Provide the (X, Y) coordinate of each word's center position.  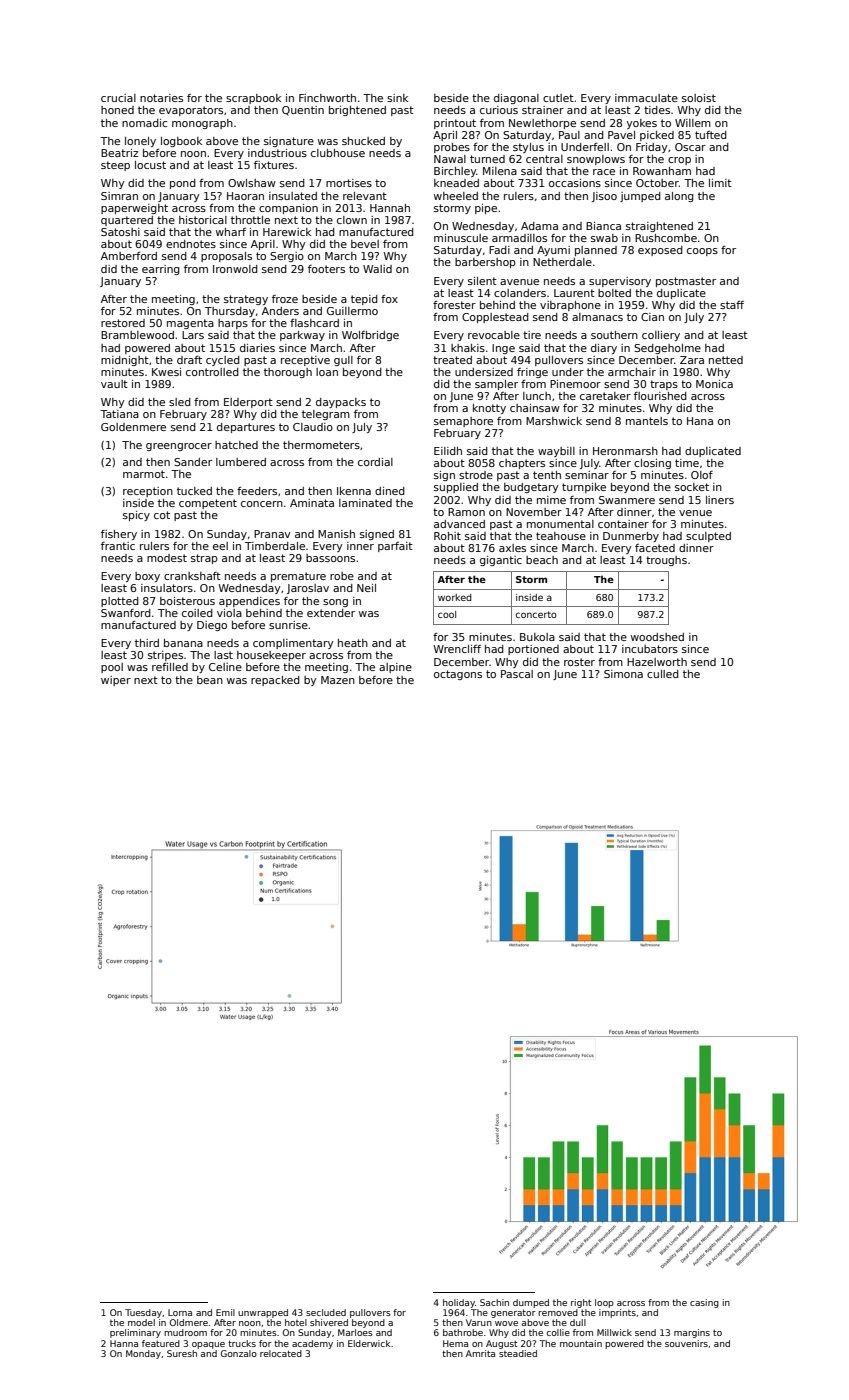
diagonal (516, 99)
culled (663, 674)
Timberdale (275, 546)
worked (454, 597)
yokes (642, 124)
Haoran (245, 196)
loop (604, 1303)
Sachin (494, 1302)
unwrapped (263, 1313)
